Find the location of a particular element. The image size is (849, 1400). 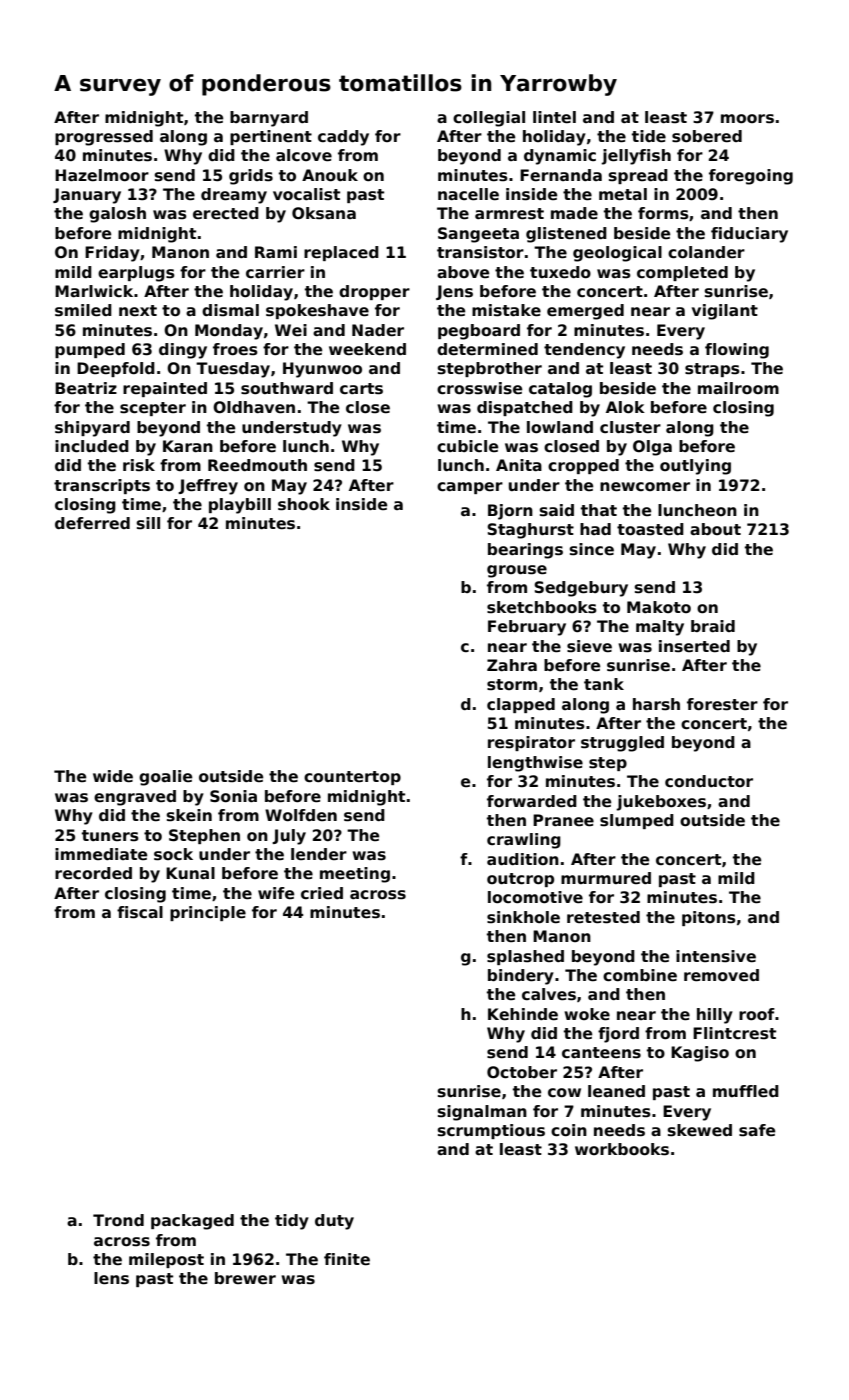

progressed is located at coordinates (104, 138).
